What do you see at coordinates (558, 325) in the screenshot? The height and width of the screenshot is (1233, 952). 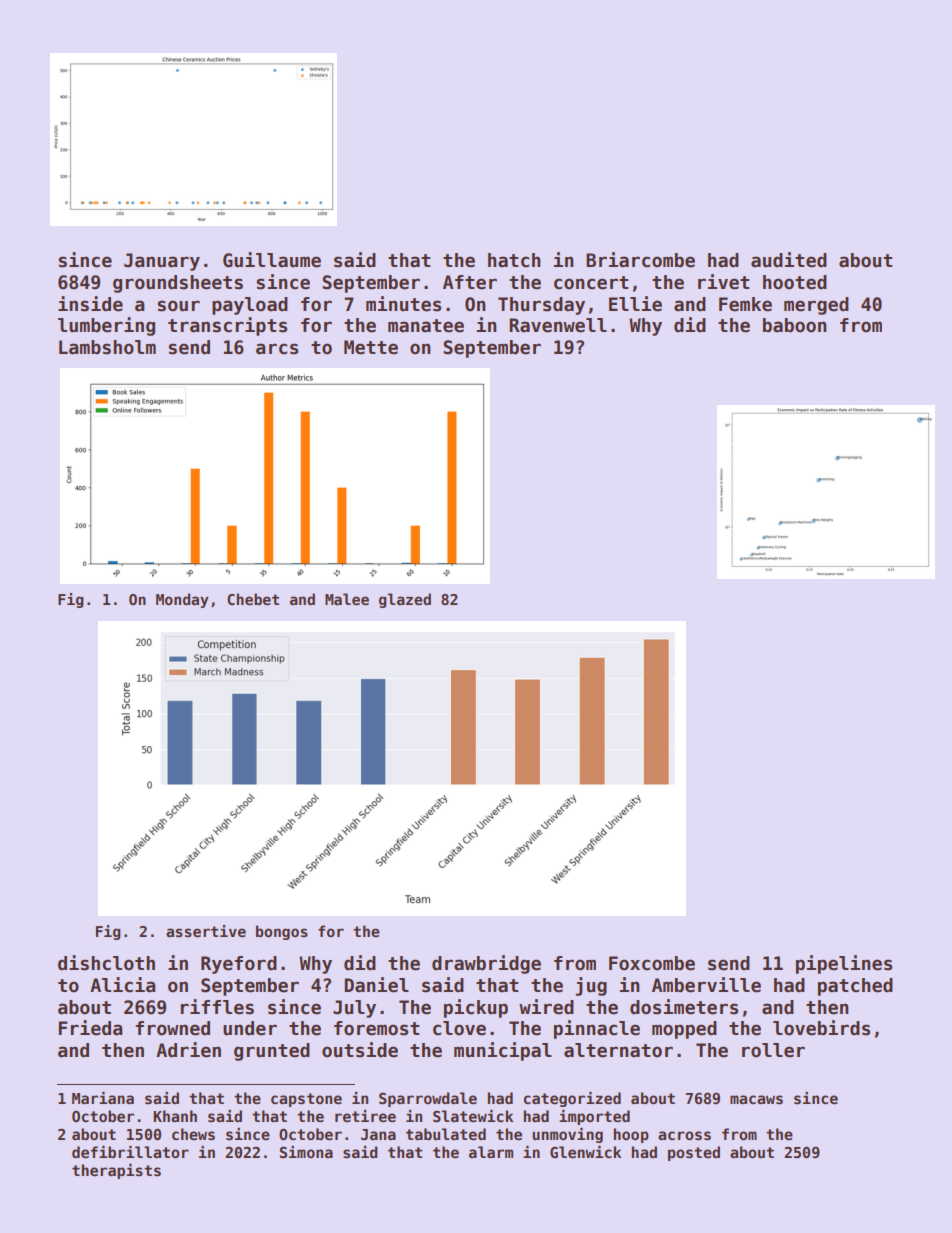 I see `Ravenwell` at bounding box center [558, 325].
